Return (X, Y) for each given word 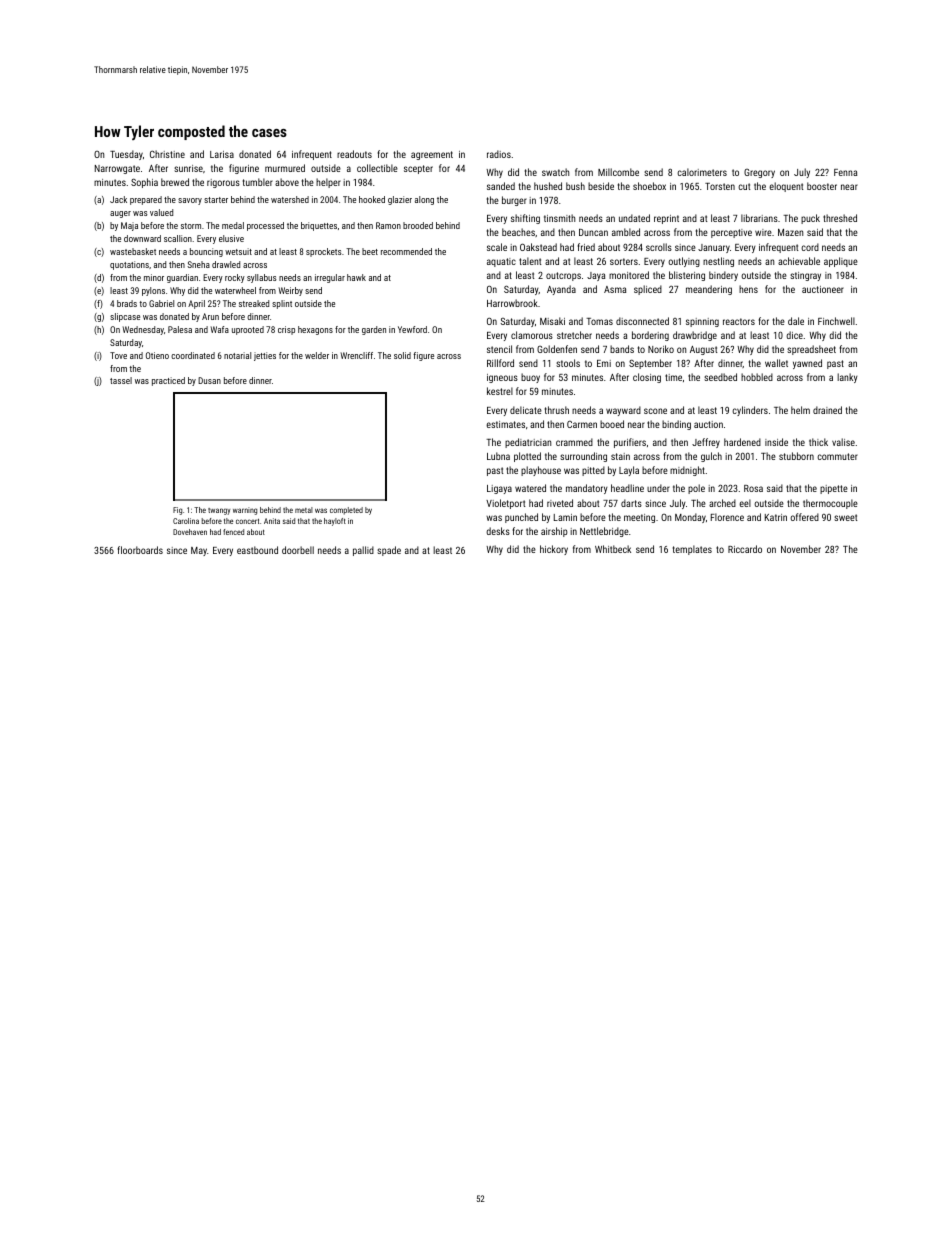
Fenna (845, 172)
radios (499, 154)
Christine (167, 154)
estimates (505, 424)
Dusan (209, 380)
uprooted (248, 330)
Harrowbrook (512, 303)
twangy (219, 511)
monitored (629, 275)
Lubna (498, 456)
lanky (847, 378)
